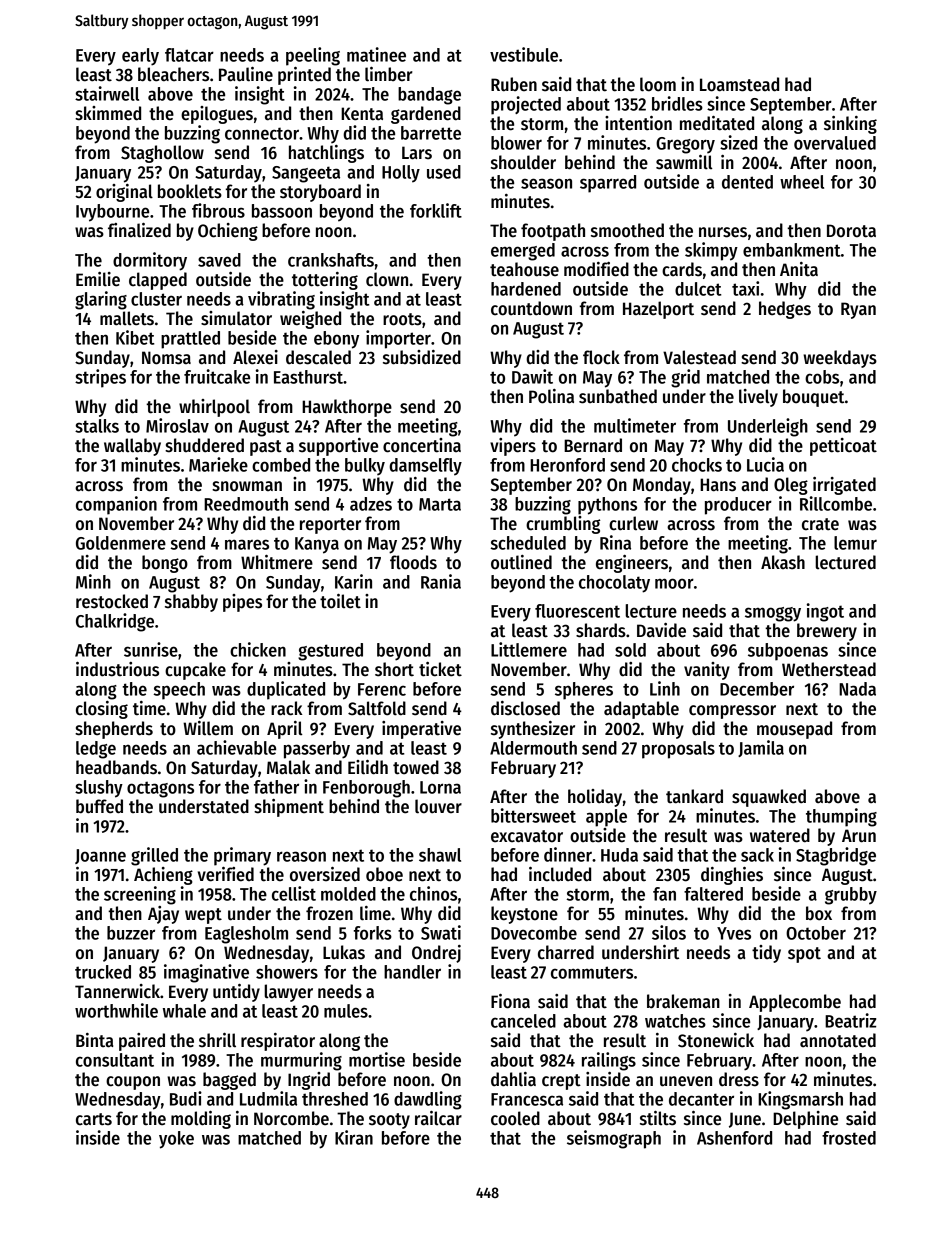 This page has height=1233, width=952. I want to click on vestibule, so click(524, 54).
